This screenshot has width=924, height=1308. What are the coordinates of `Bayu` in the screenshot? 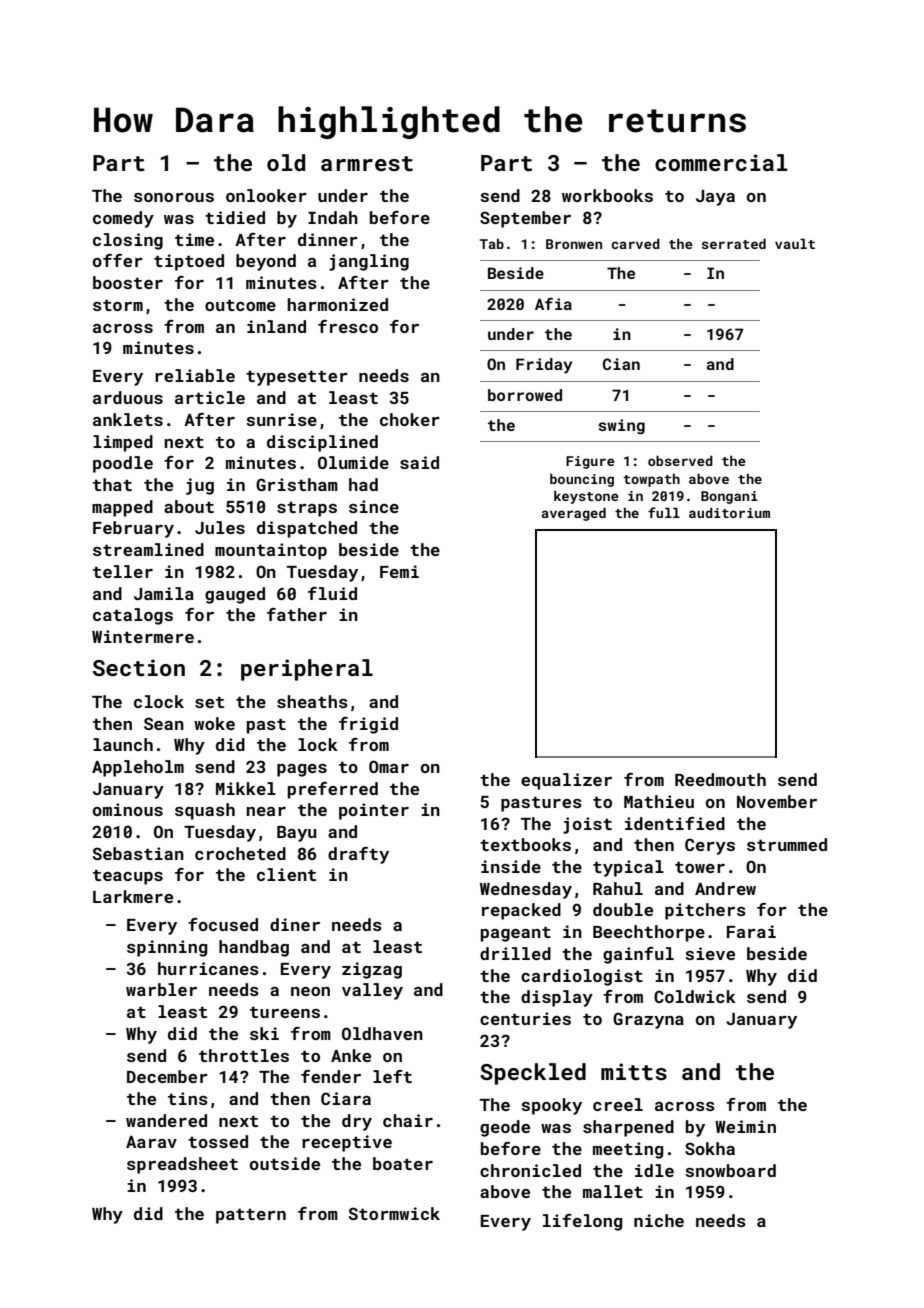 It's located at (297, 834).
